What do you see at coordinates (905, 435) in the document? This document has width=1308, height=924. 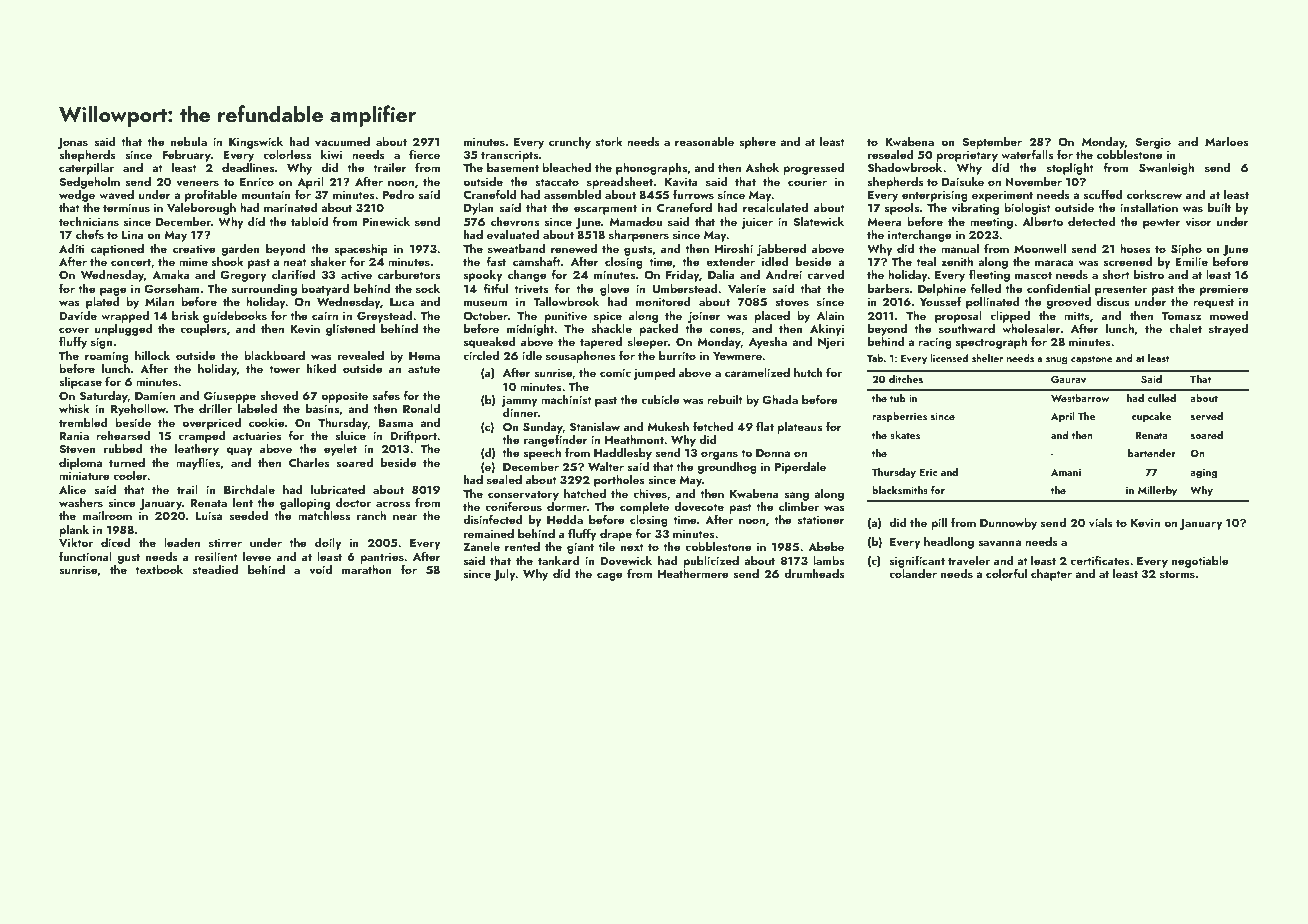 I see `skates` at bounding box center [905, 435].
